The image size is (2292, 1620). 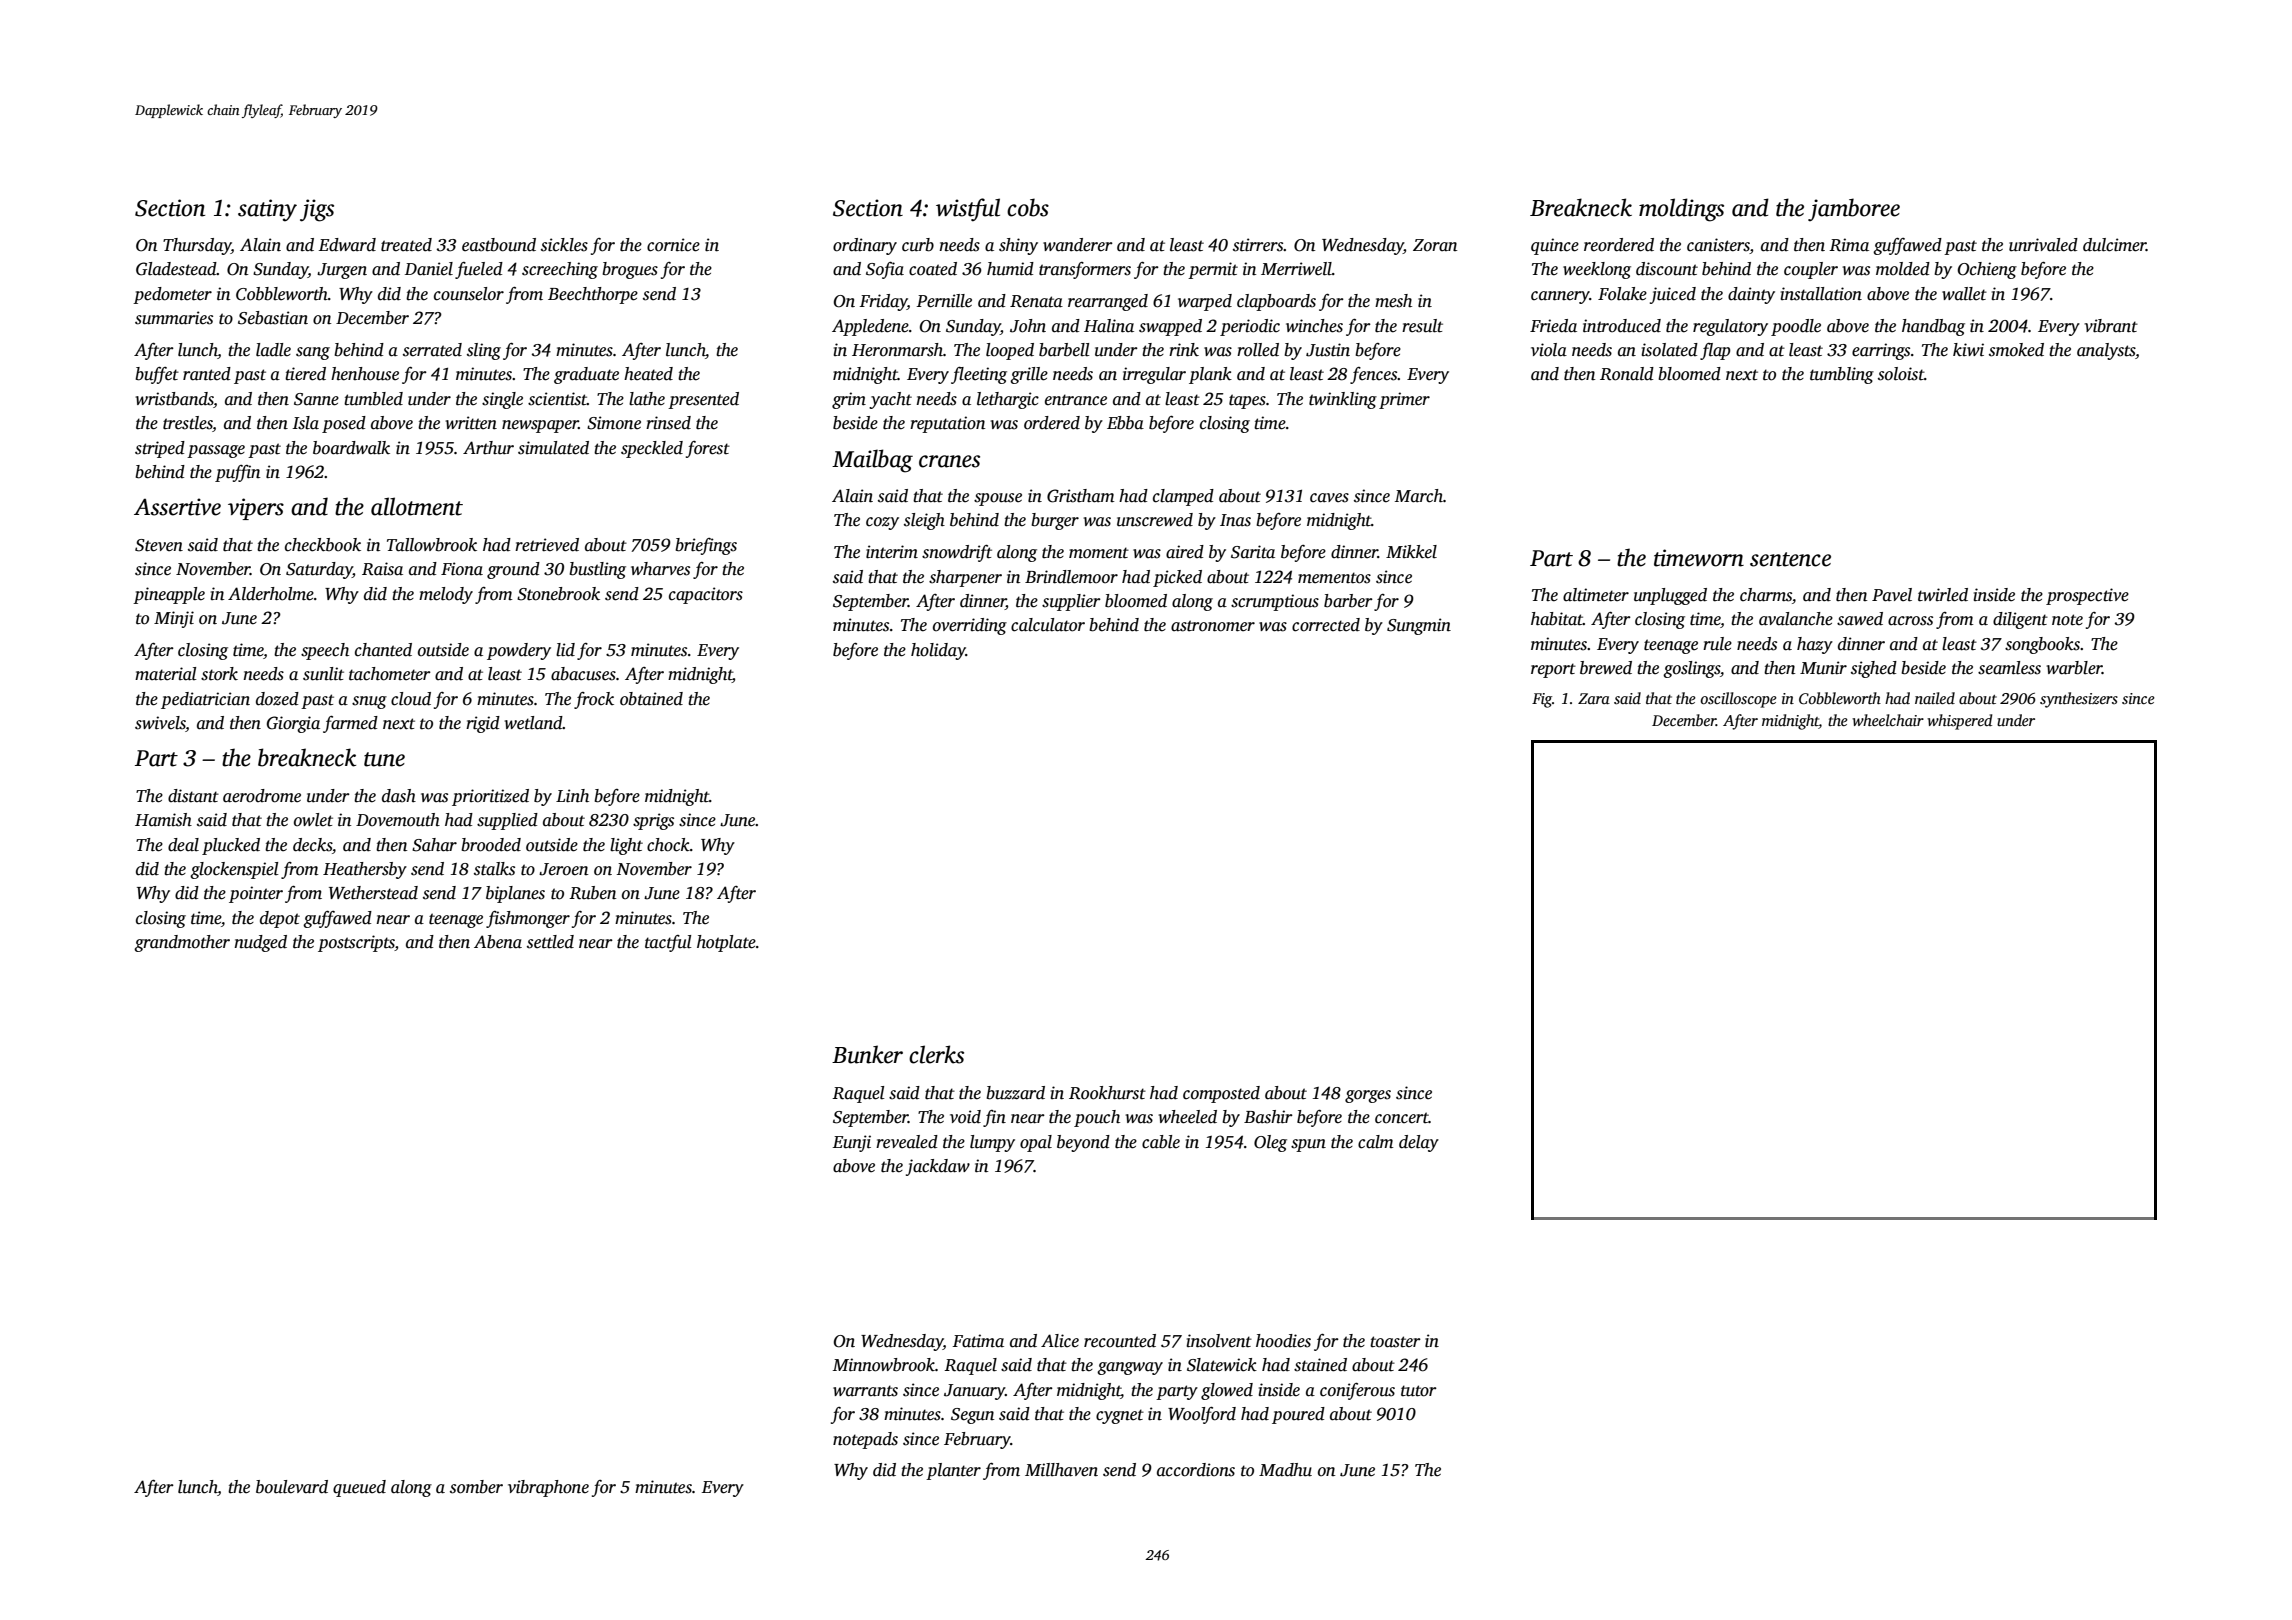 What do you see at coordinates (1854, 209) in the image?
I see `jamboree` at bounding box center [1854, 209].
